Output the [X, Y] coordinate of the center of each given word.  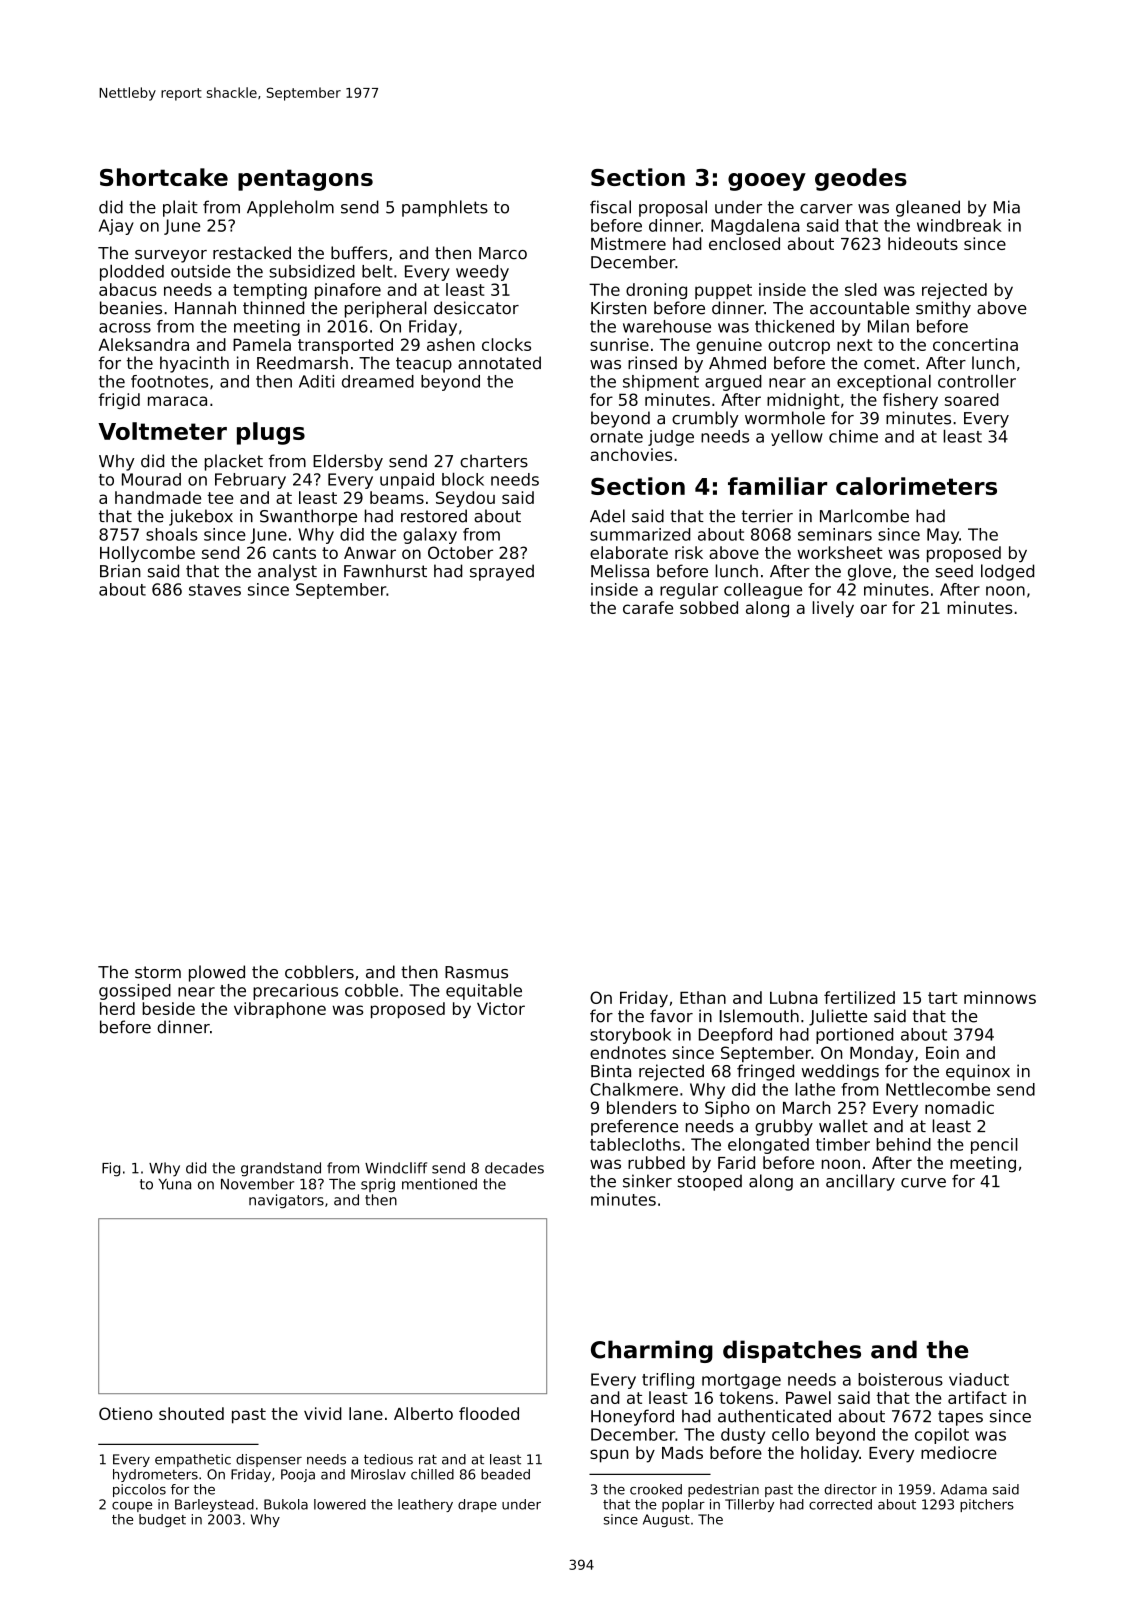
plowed [217, 973]
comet [889, 363]
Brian [120, 571]
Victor [501, 1008]
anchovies [631, 454]
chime [853, 436]
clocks [506, 344]
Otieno [126, 1413]
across [125, 328]
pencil [994, 1146]
